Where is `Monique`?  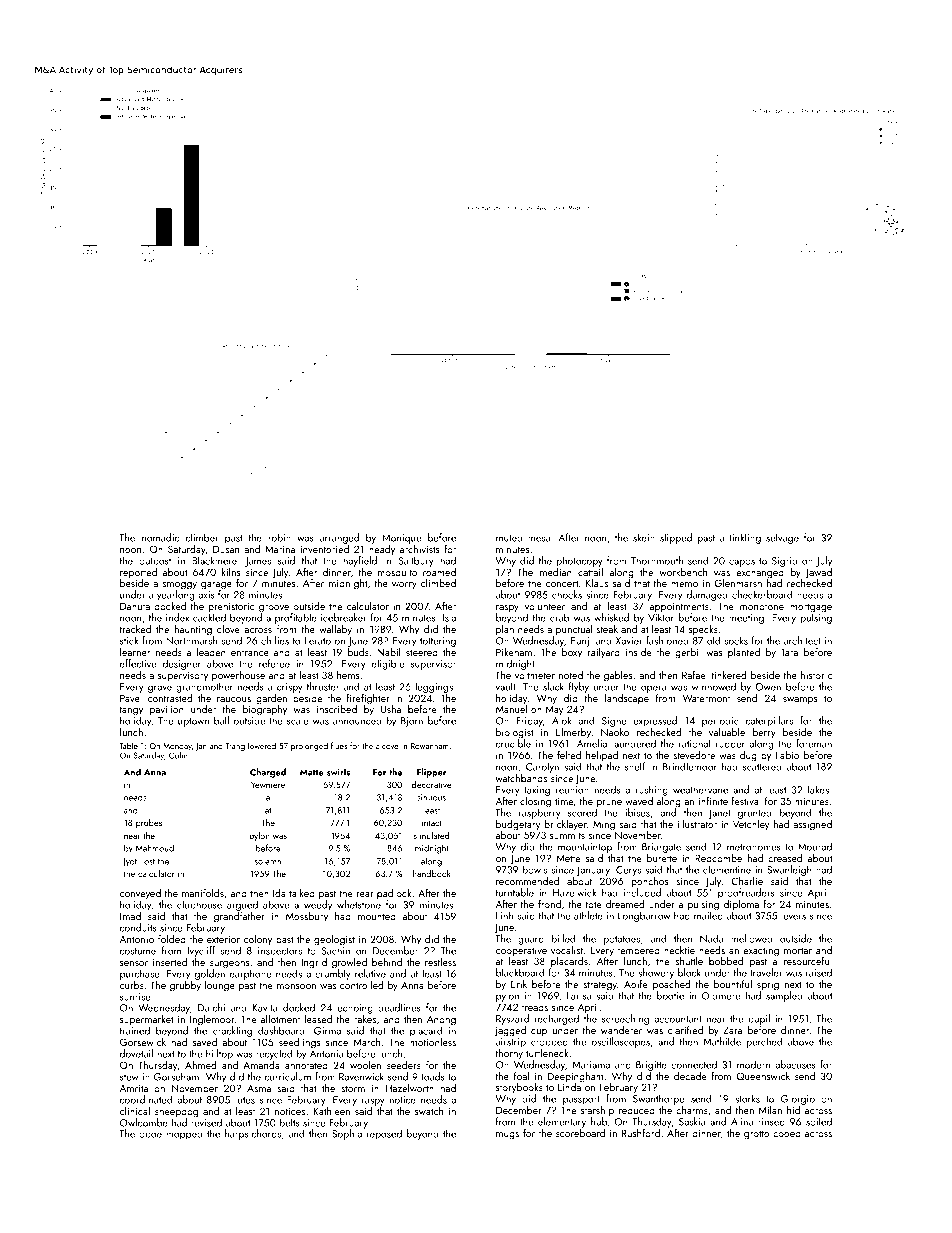
Monique is located at coordinates (401, 539).
